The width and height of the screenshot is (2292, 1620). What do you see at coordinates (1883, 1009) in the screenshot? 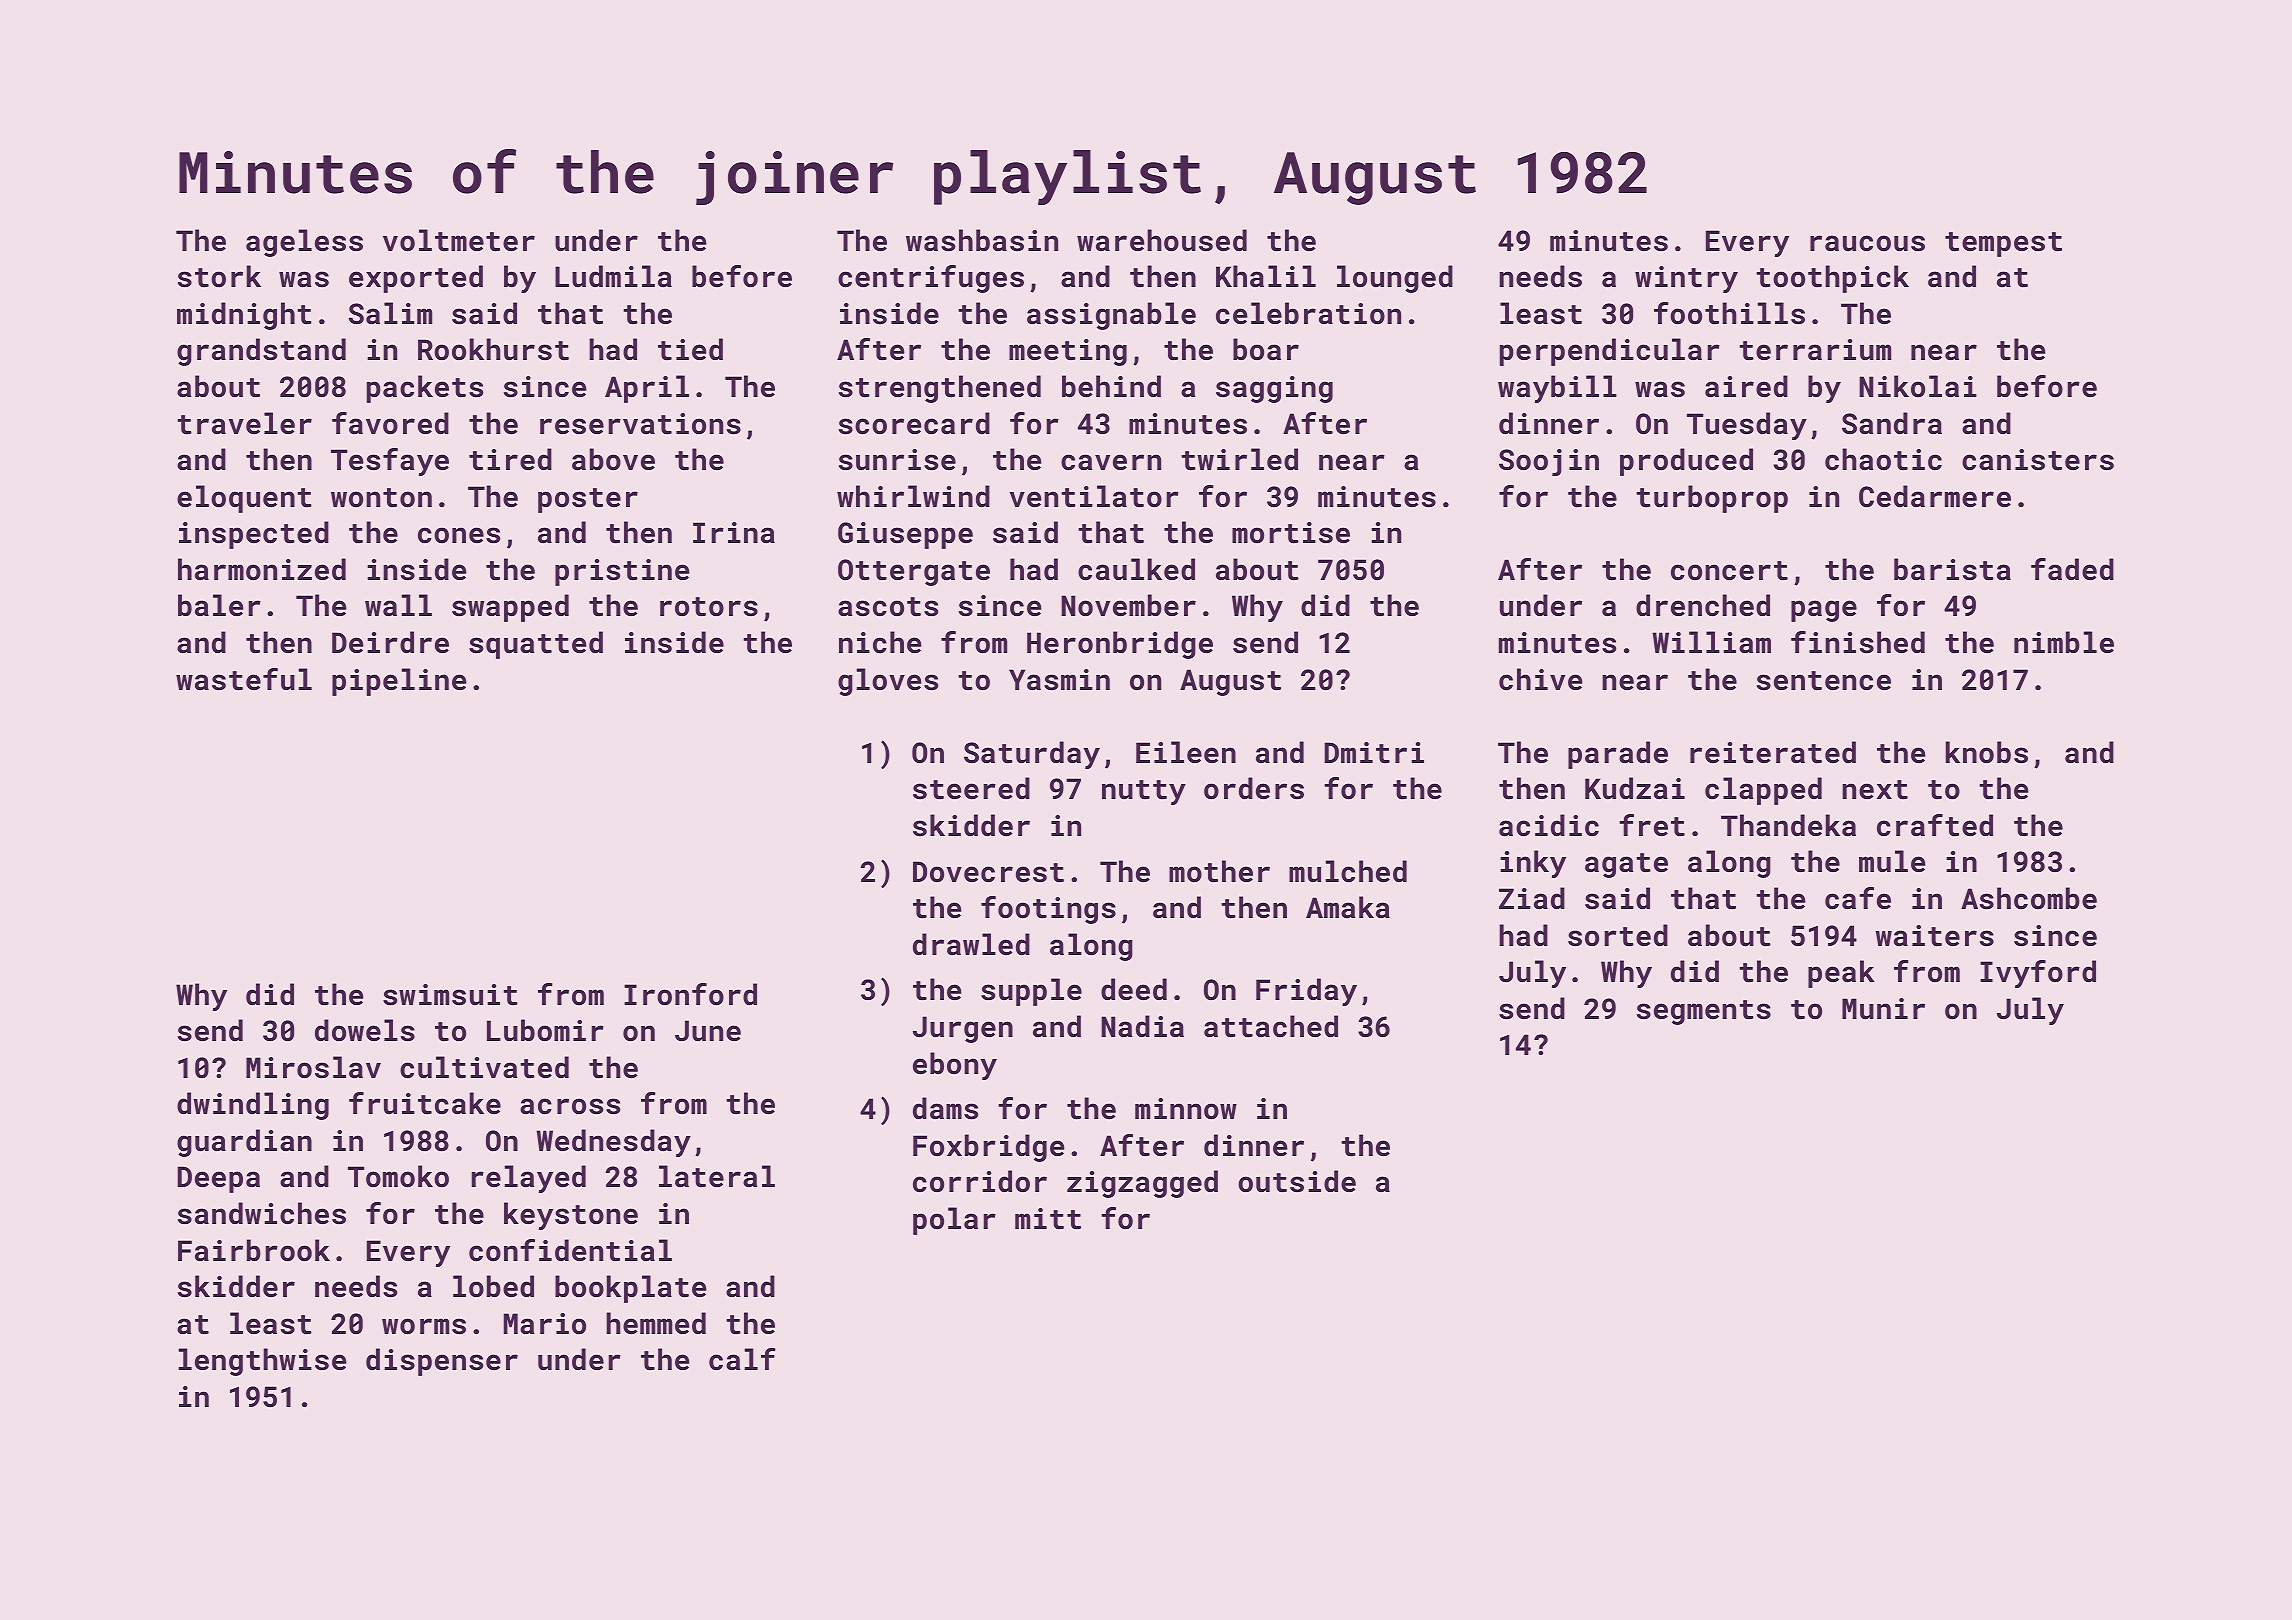
I see `Munir` at bounding box center [1883, 1009].
